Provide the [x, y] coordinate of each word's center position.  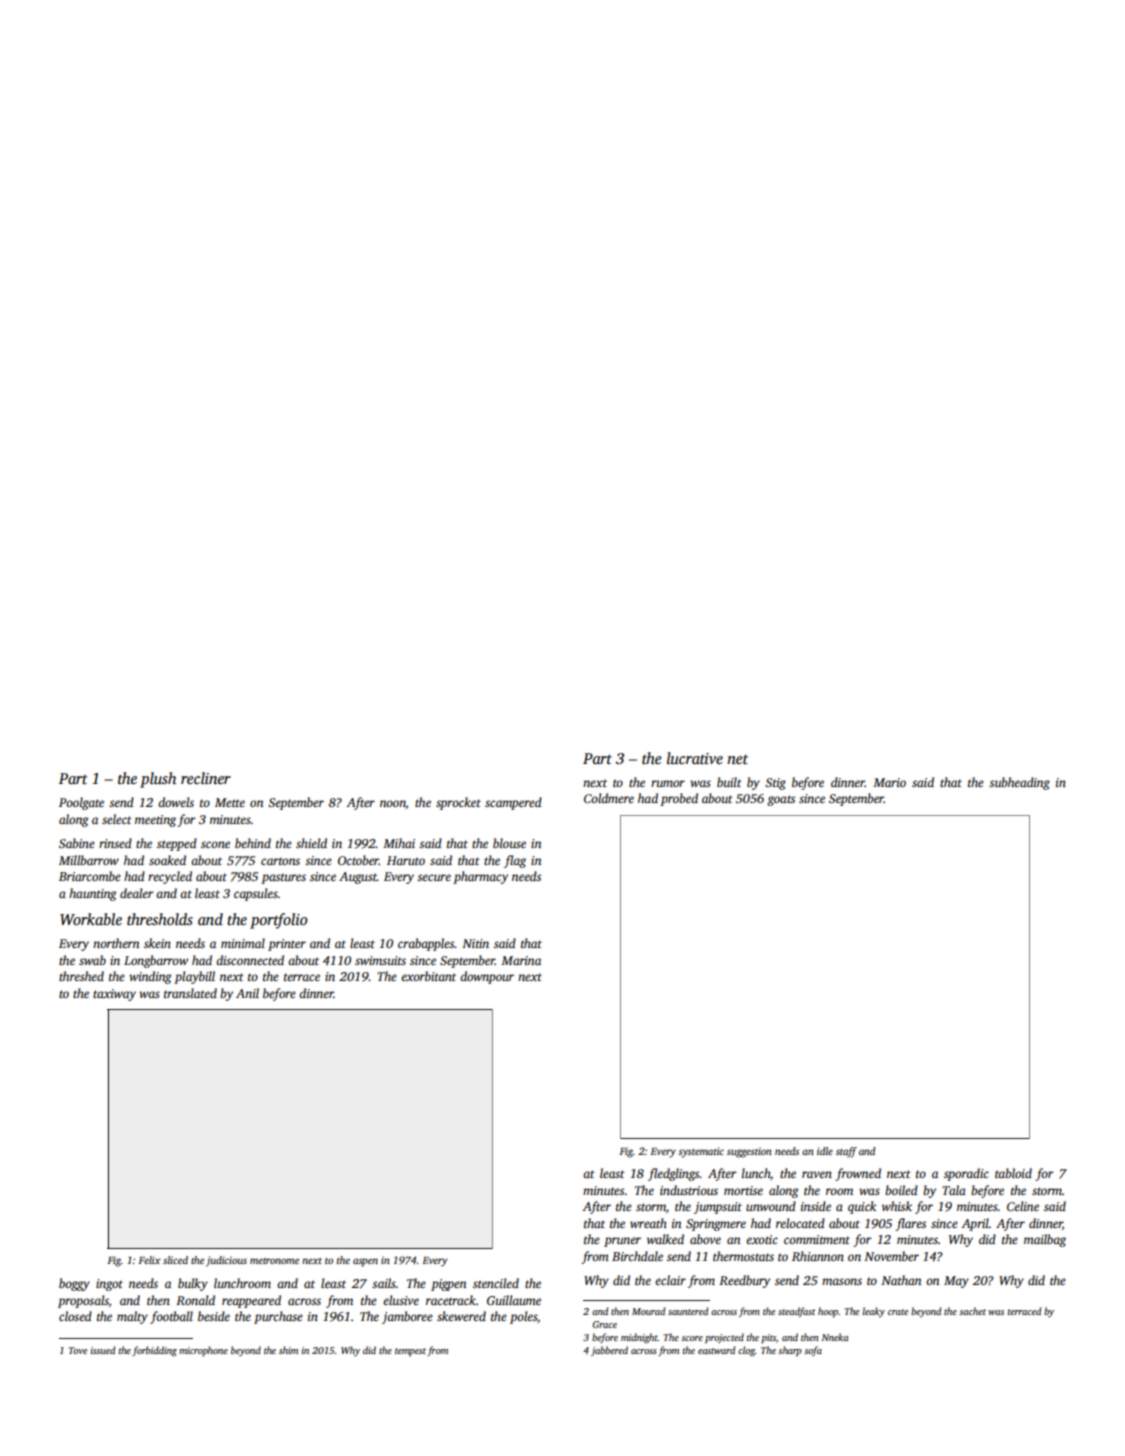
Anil [247, 993]
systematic [701, 1152]
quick [862, 1207]
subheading [1019, 783]
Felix [149, 1260]
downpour [487, 977]
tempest [410, 1352]
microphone [203, 1351]
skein [157, 943]
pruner [622, 1242]
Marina [521, 960]
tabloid [1013, 1173]
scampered [513, 803]
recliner [206, 778]
